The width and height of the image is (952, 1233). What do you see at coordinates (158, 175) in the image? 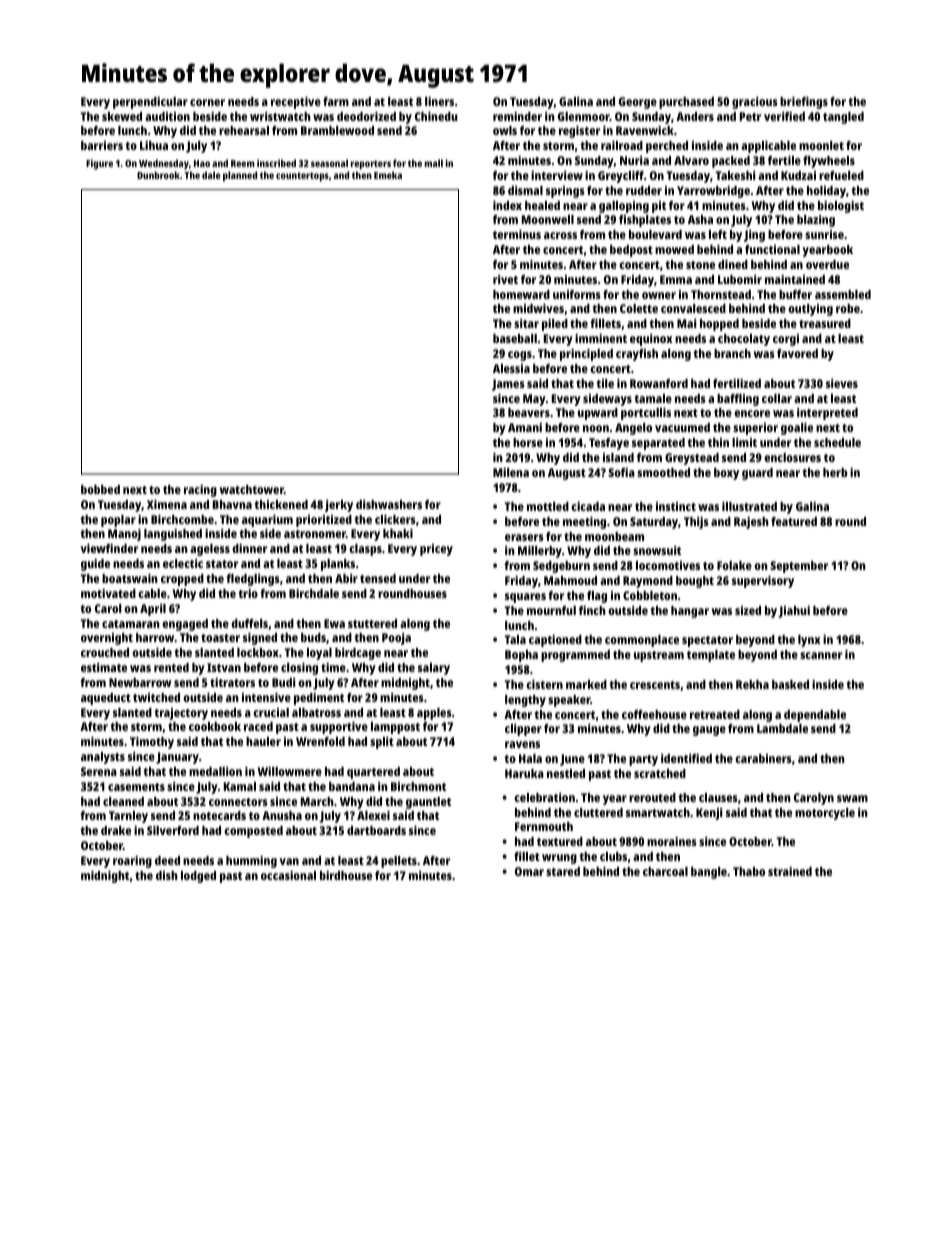
I see `Dunbrook` at bounding box center [158, 175].
